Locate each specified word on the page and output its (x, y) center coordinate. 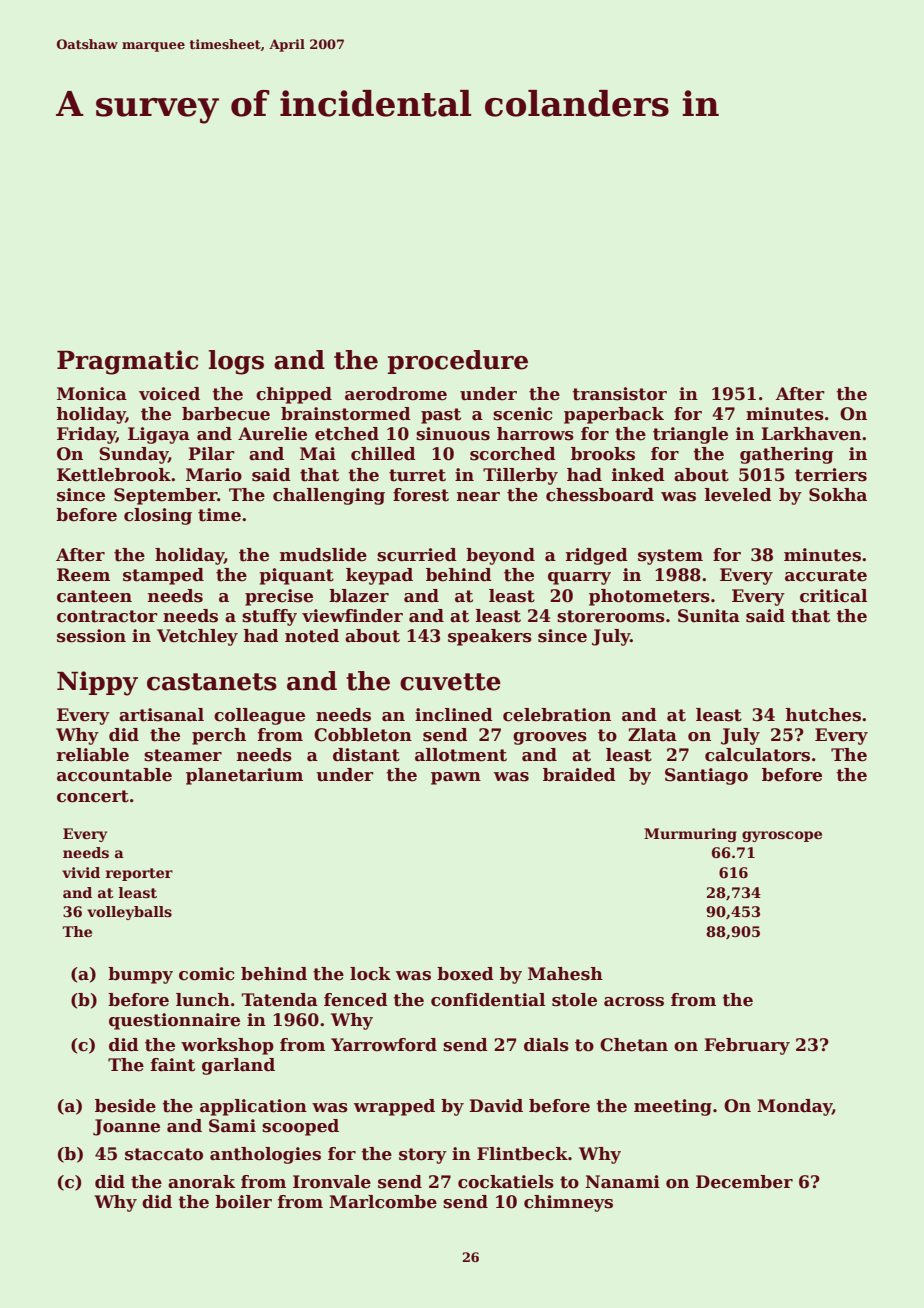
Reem (83, 575)
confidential (488, 1000)
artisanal (161, 715)
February (747, 1046)
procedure (458, 362)
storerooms (611, 616)
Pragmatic (127, 362)
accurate (826, 575)
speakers (490, 637)
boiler (243, 1202)
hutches (823, 715)
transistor (619, 394)
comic (207, 974)
